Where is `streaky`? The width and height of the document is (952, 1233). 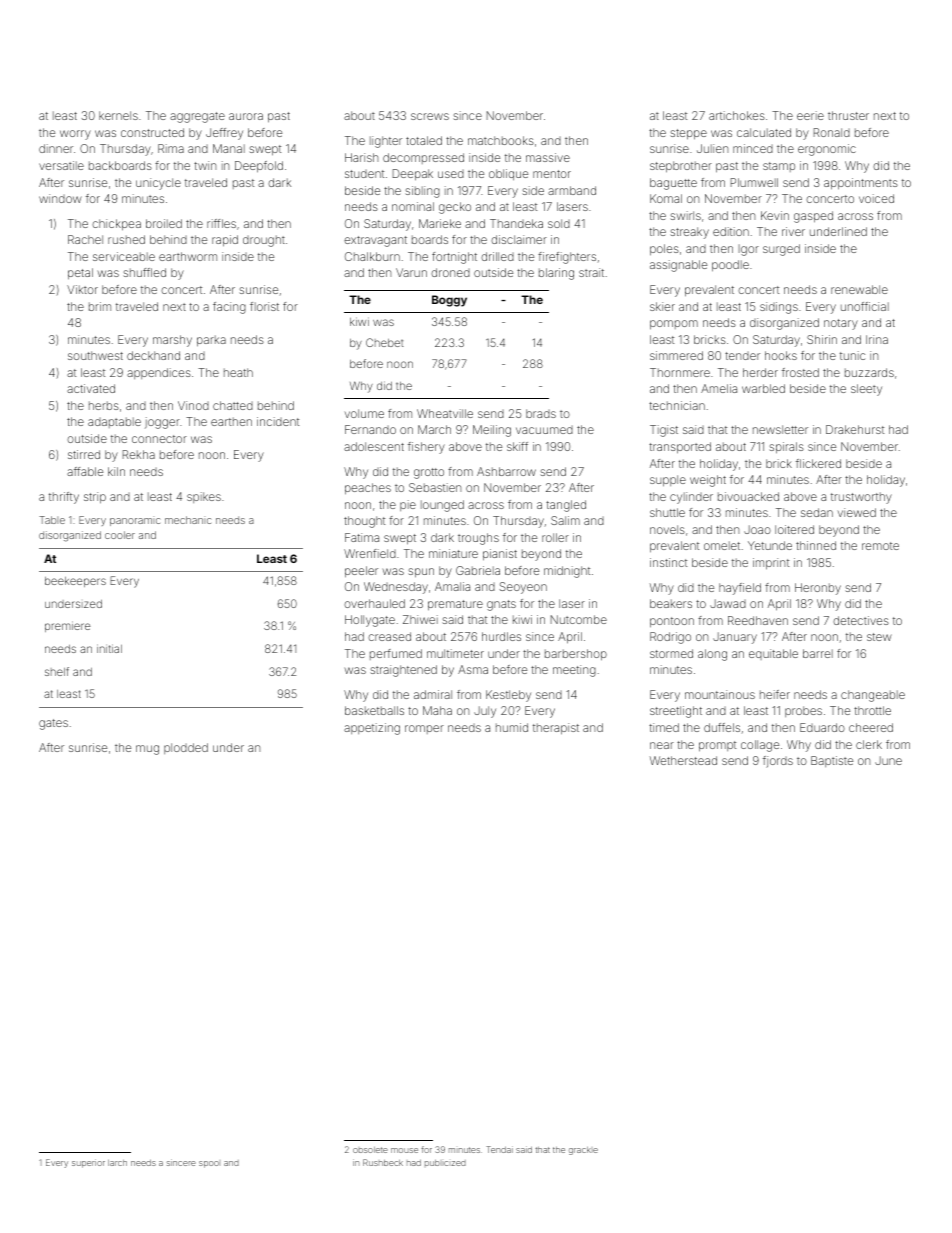 streaky is located at coordinates (689, 233).
